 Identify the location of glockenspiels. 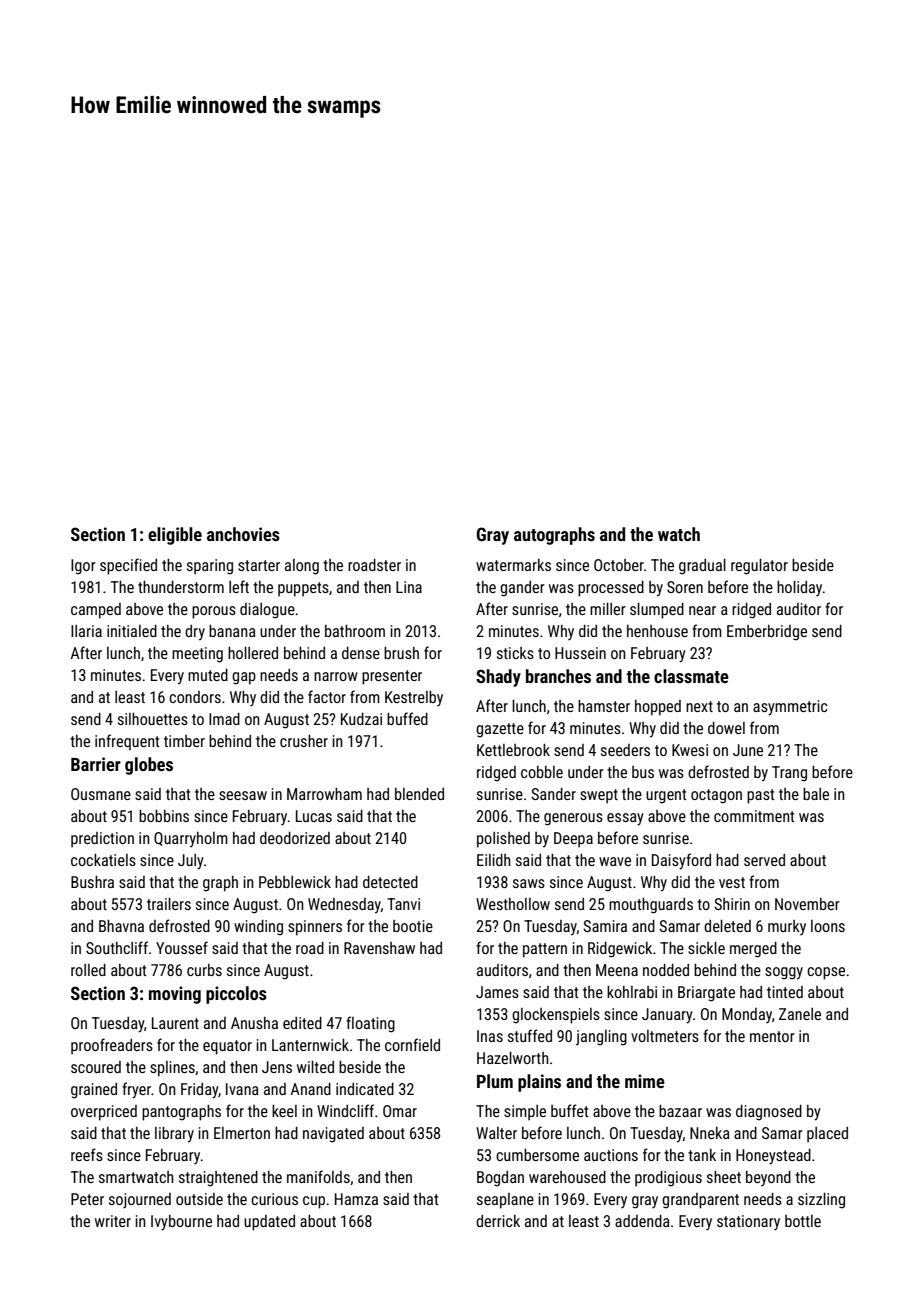
(556, 1016).
